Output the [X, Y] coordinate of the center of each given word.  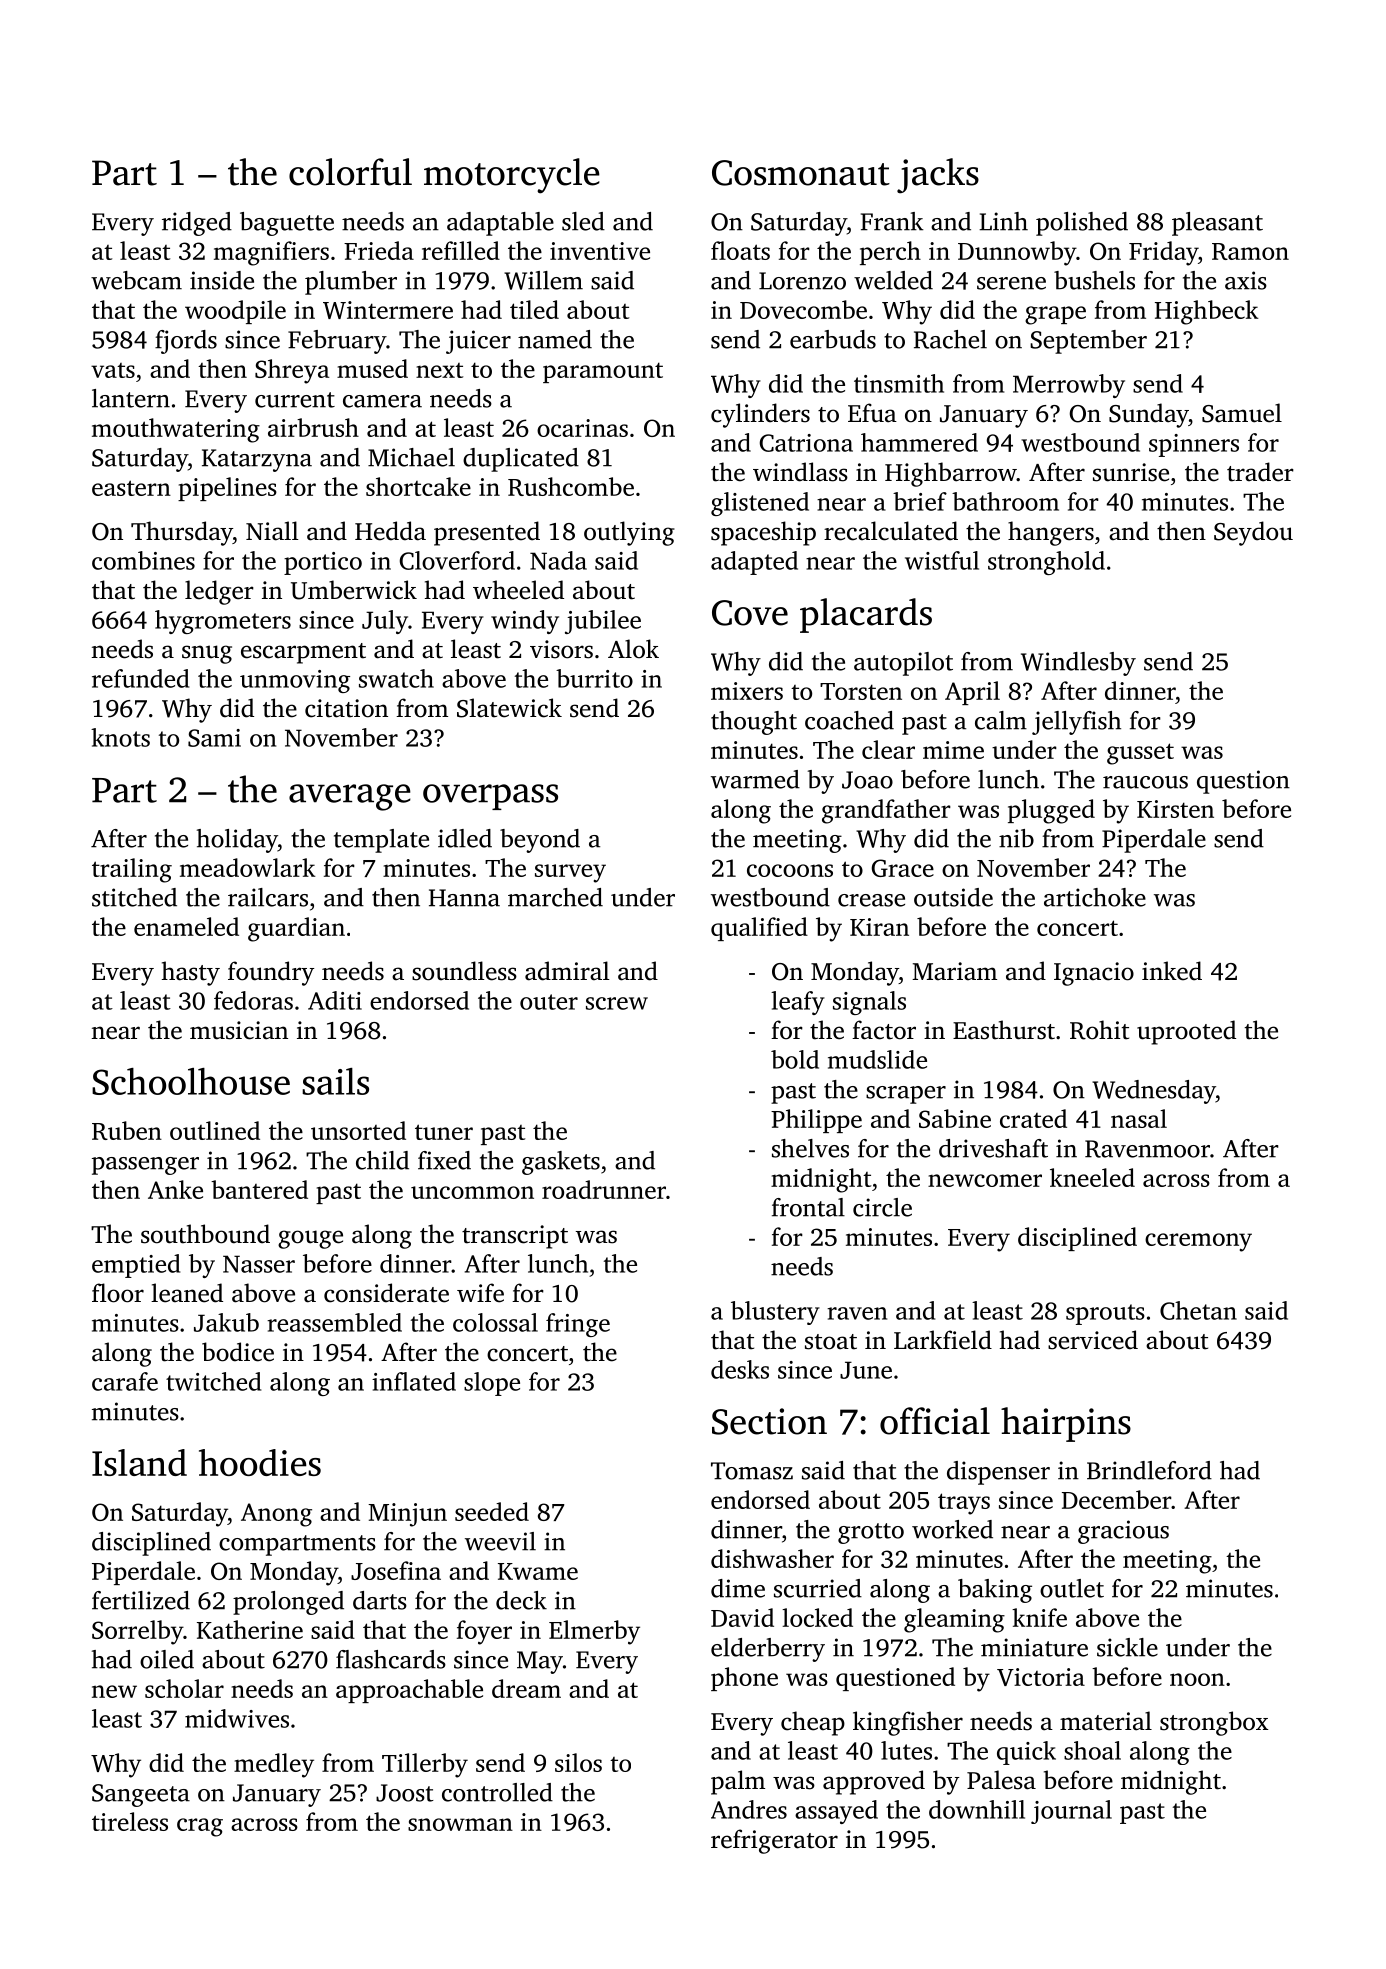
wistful [942, 560]
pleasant [1217, 224]
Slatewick [509, 708]
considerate [386, 1293]
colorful [350, 172]
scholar [184, 1688]
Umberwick [354, 590]
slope [492, 1384]
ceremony [1198, 1242]
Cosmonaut [801, 173]
